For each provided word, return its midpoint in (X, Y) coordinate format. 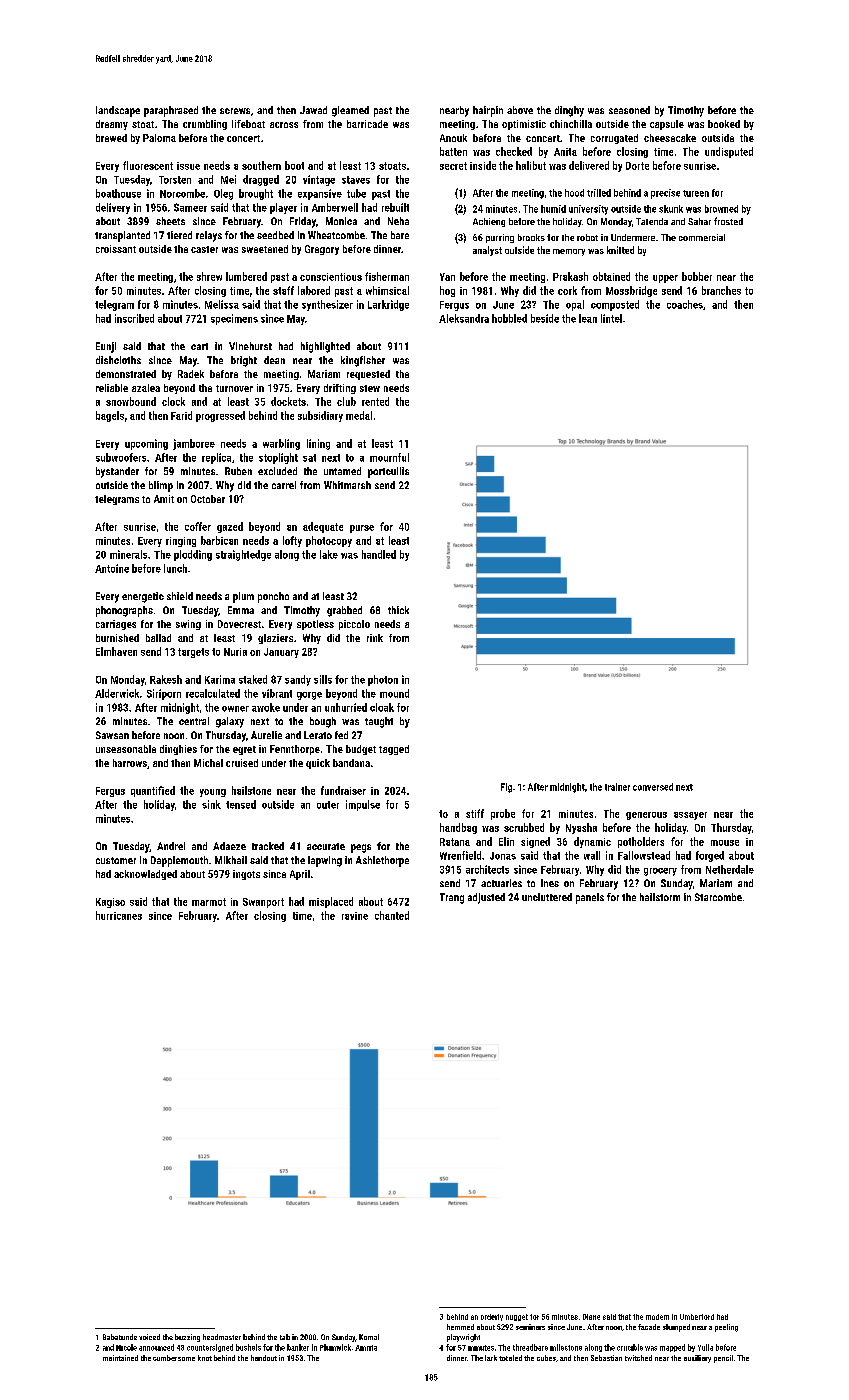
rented (375, 401)
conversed (653, 787)
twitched (638, 1358)
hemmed (460, 1327)
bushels (248, 1347)
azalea (146, 388)
